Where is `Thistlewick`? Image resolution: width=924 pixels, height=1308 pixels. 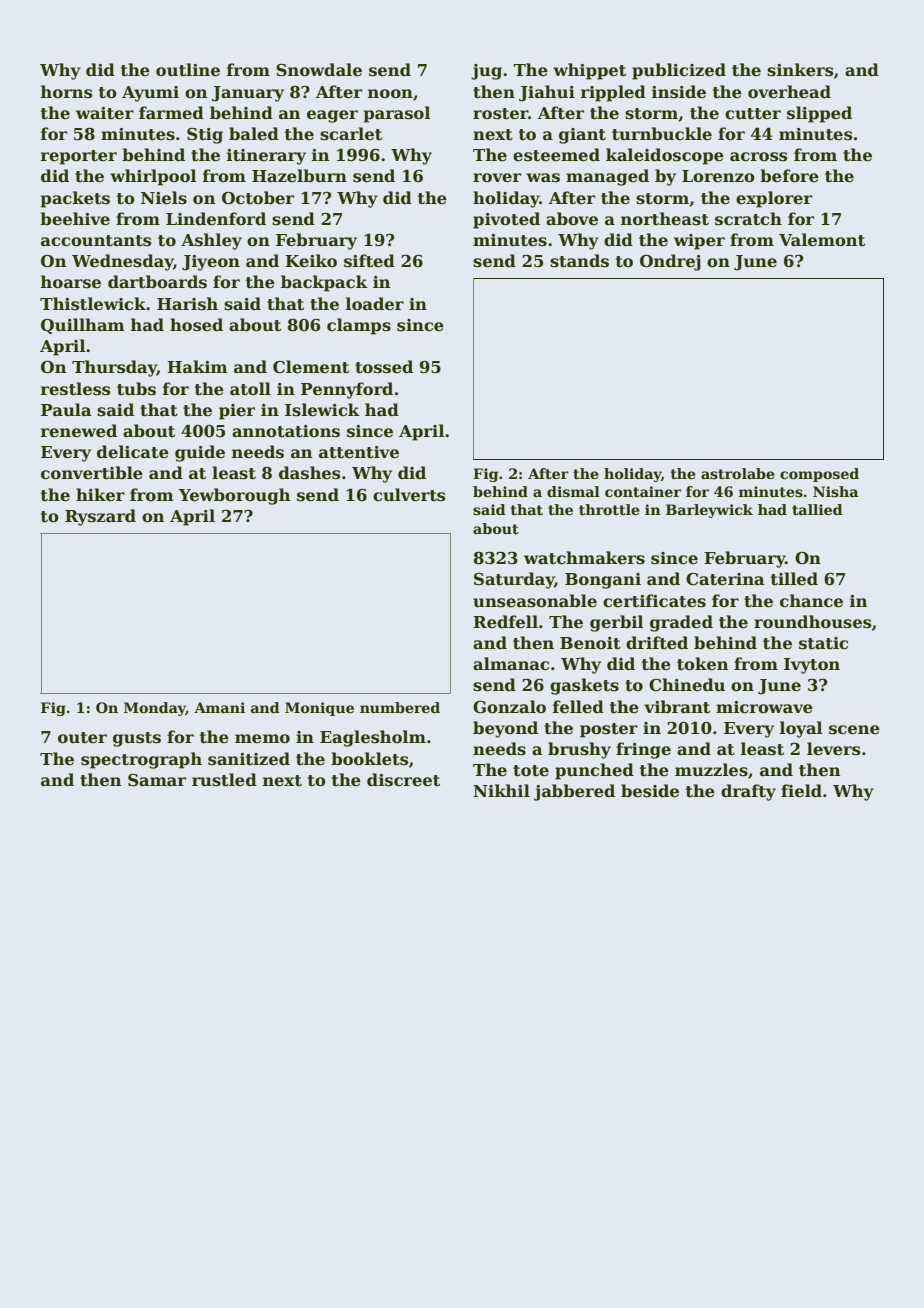
Thistlewick is located at coordinates (93, 304).
